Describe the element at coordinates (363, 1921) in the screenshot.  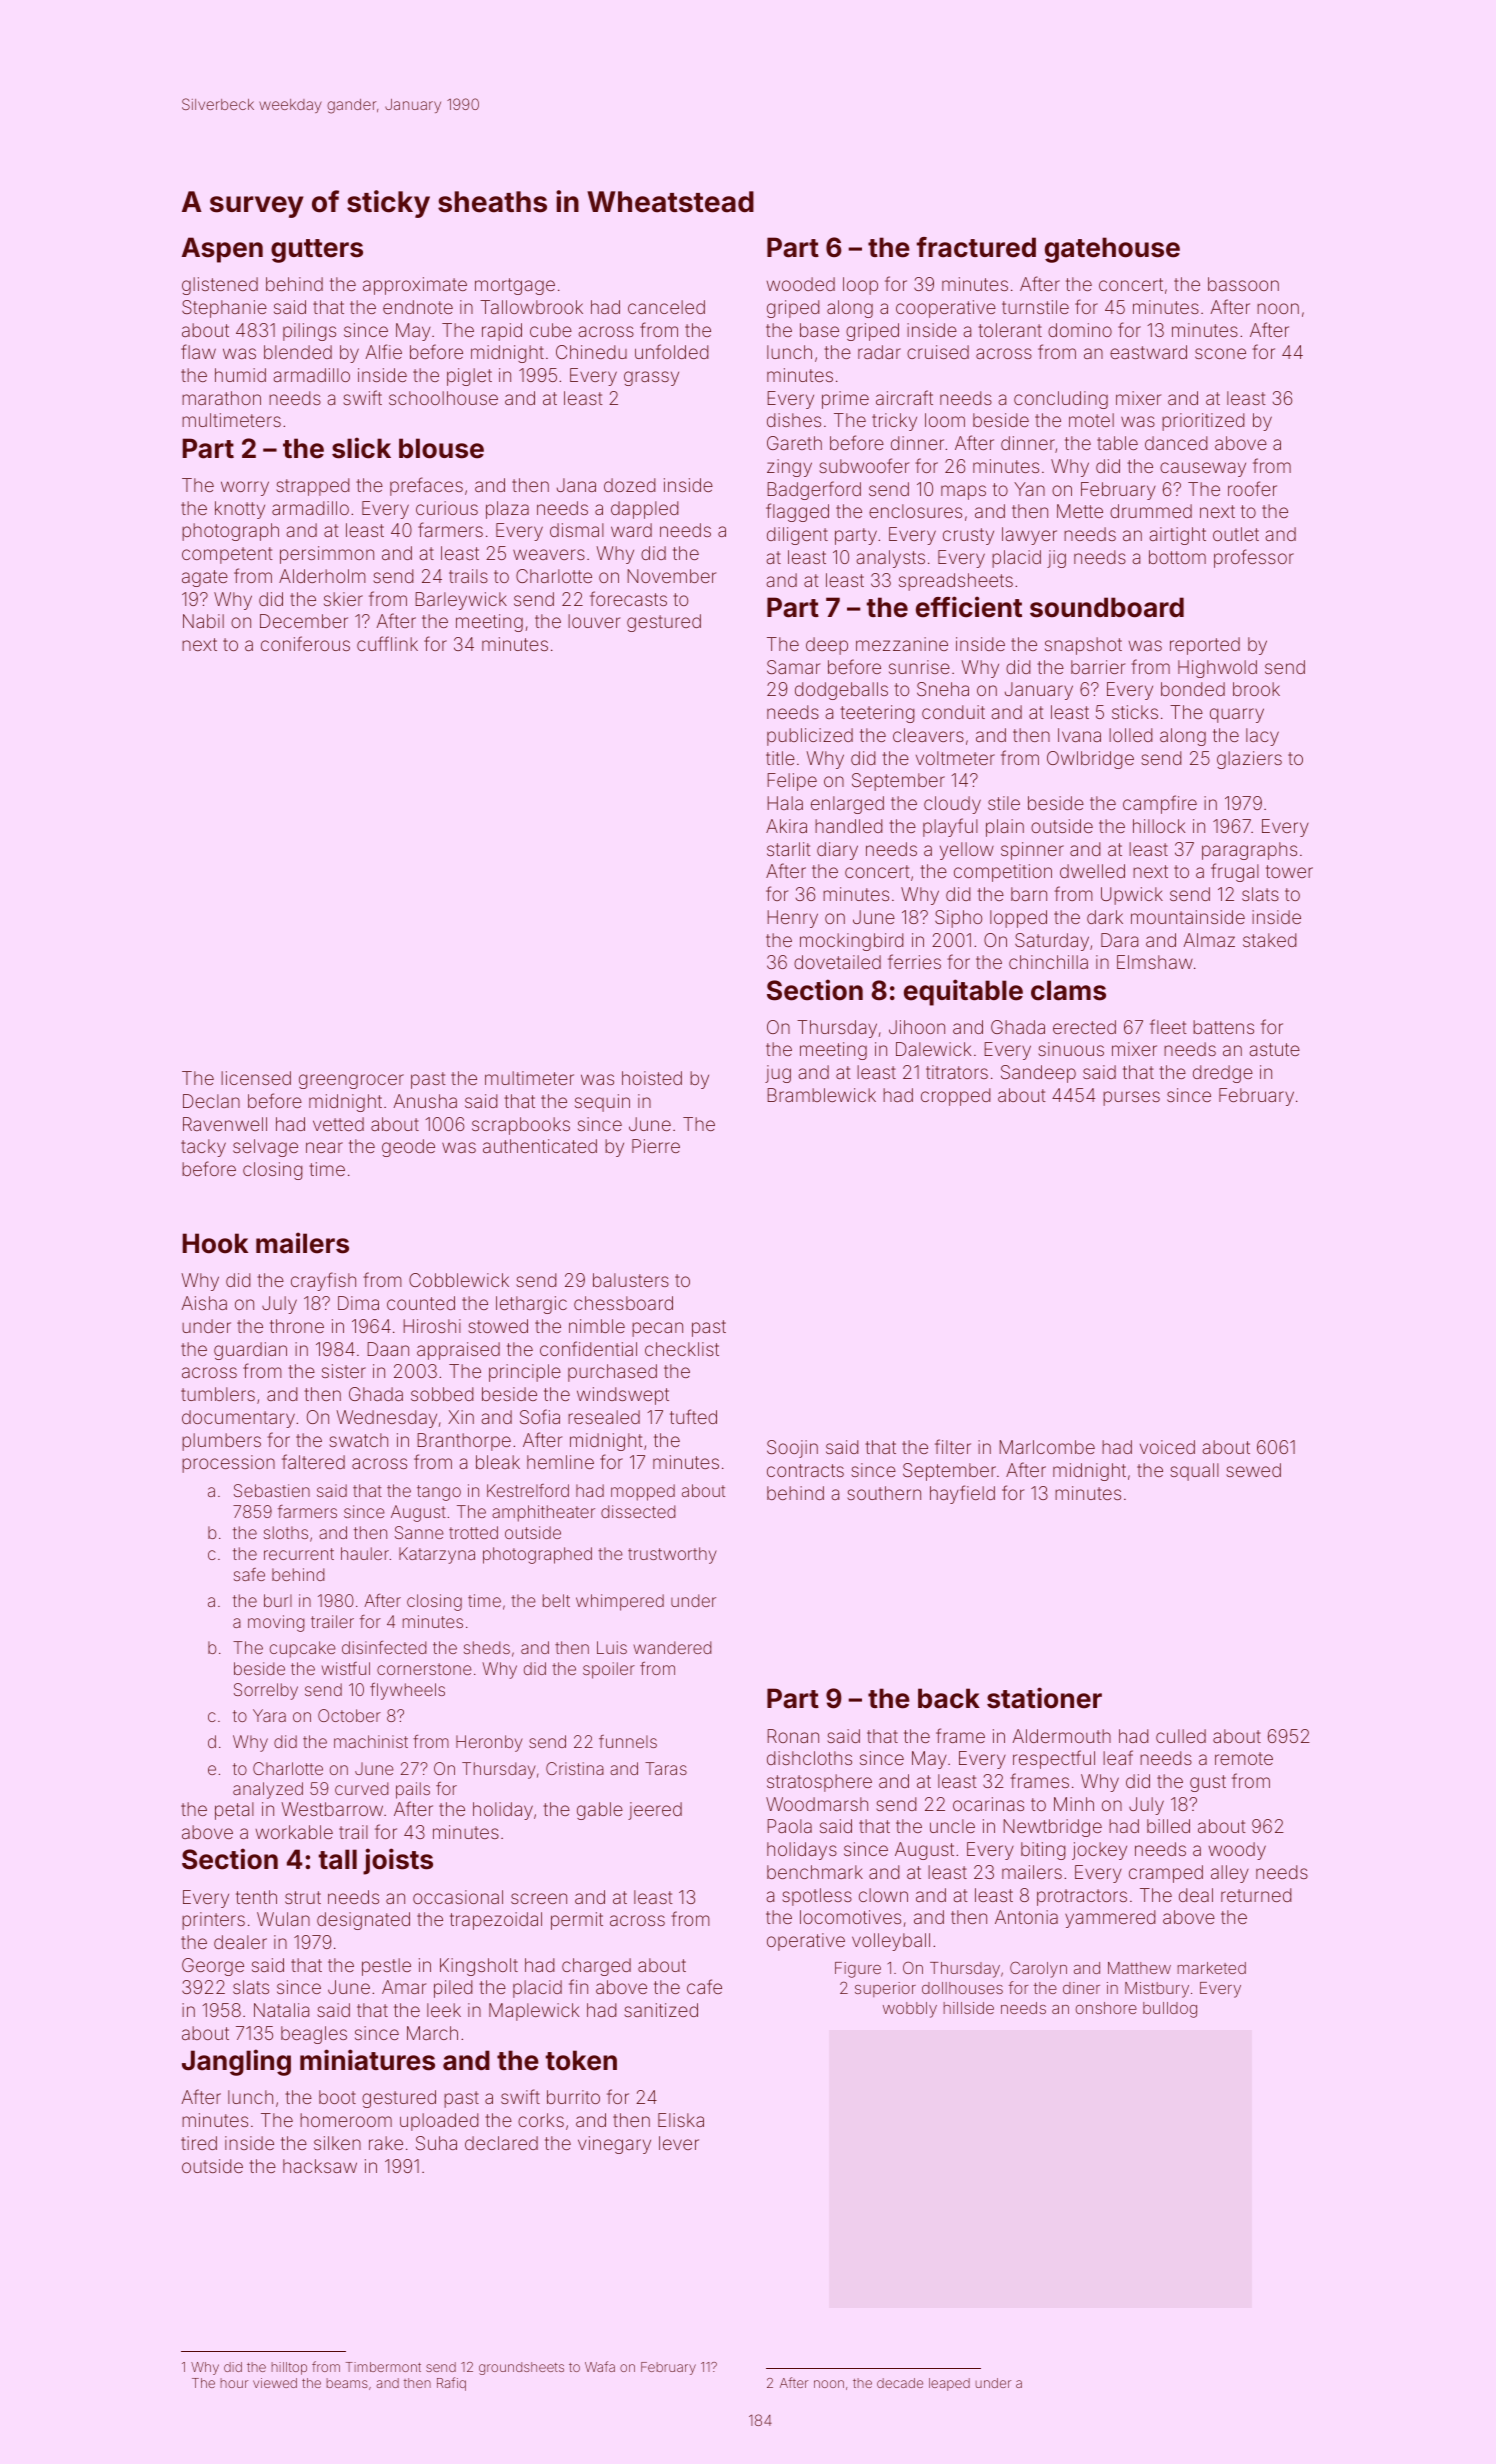
I see `designated` at that location.
